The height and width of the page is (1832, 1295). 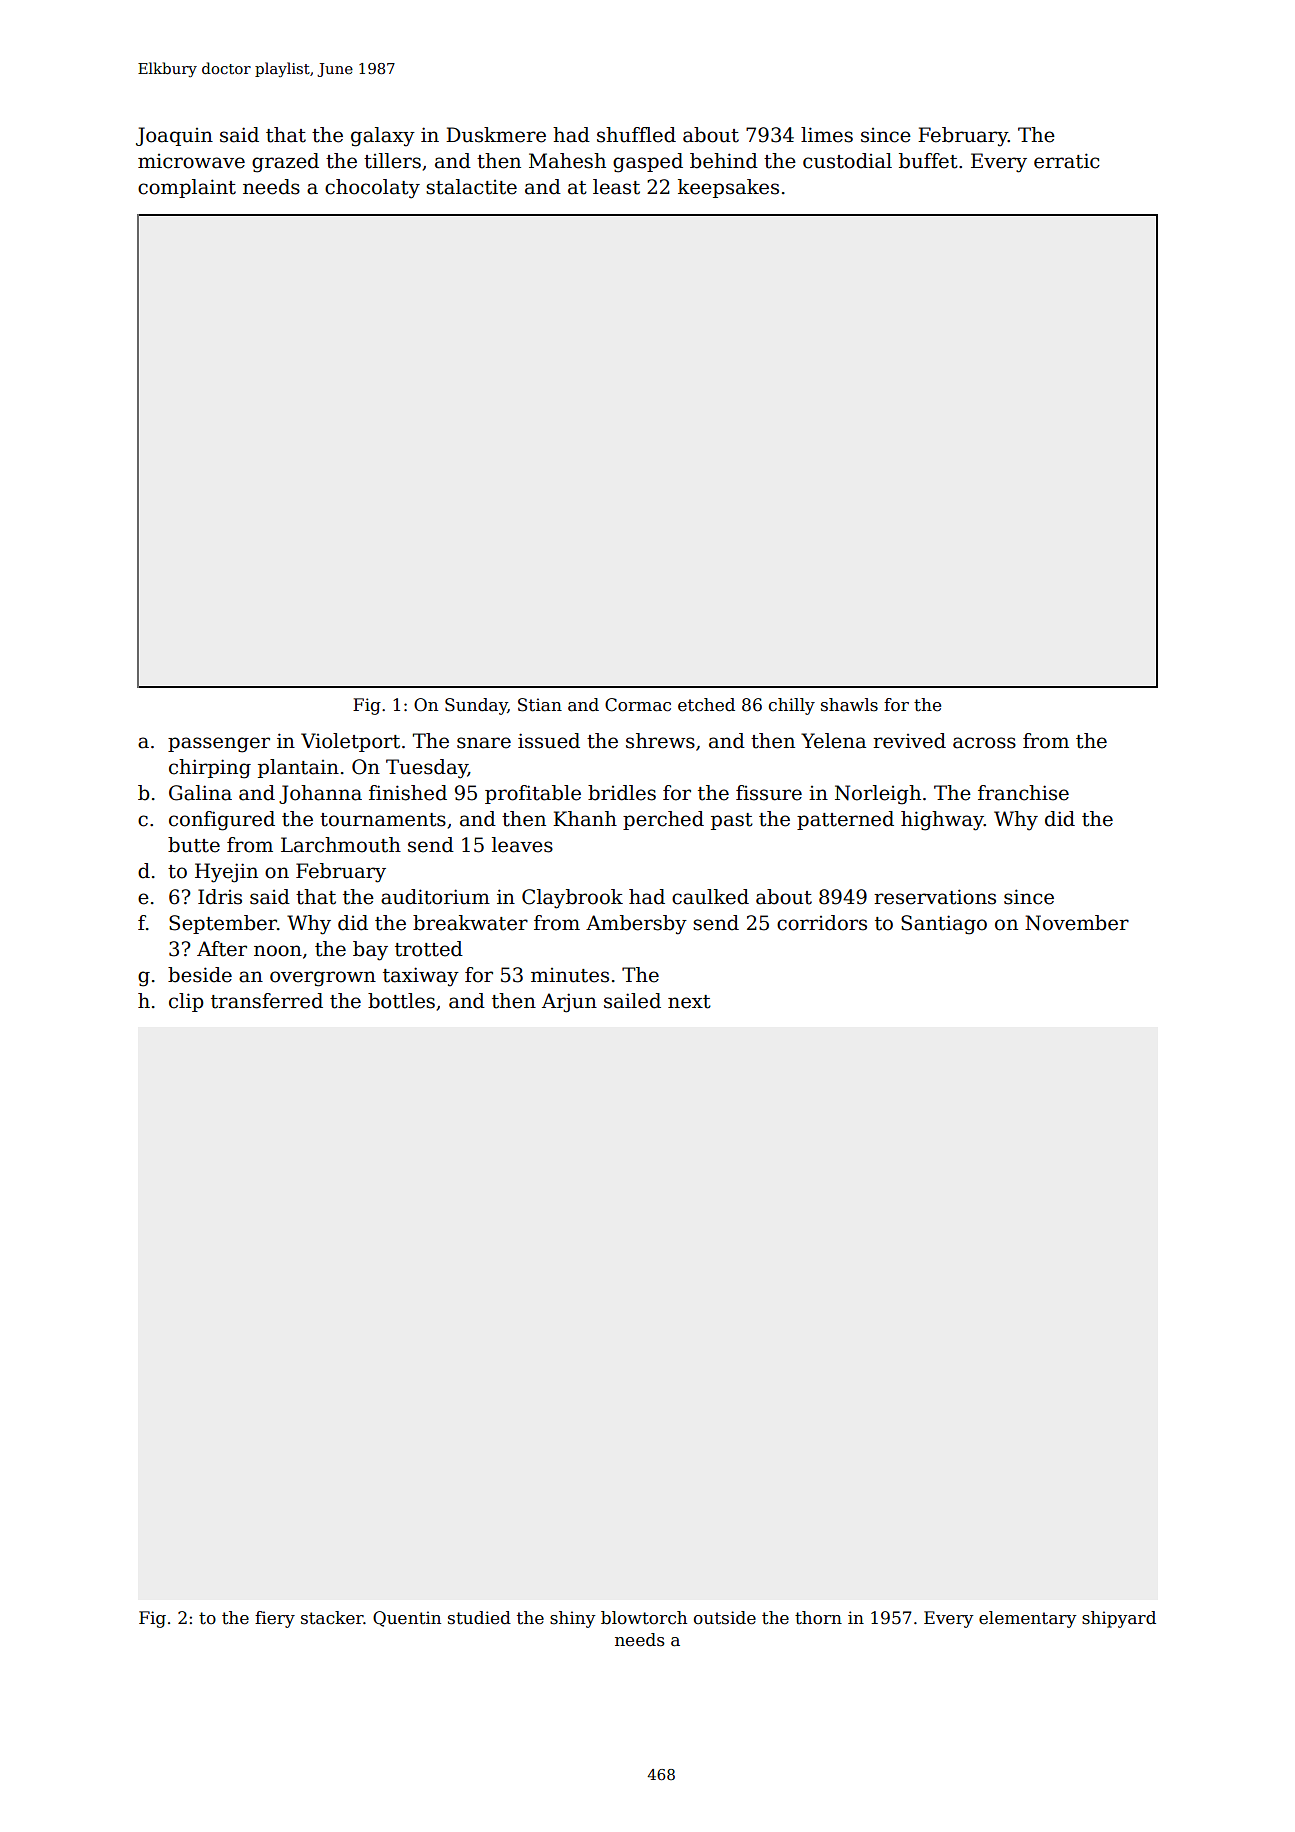 I want to click on chilly, so click(x=792, y=706).
